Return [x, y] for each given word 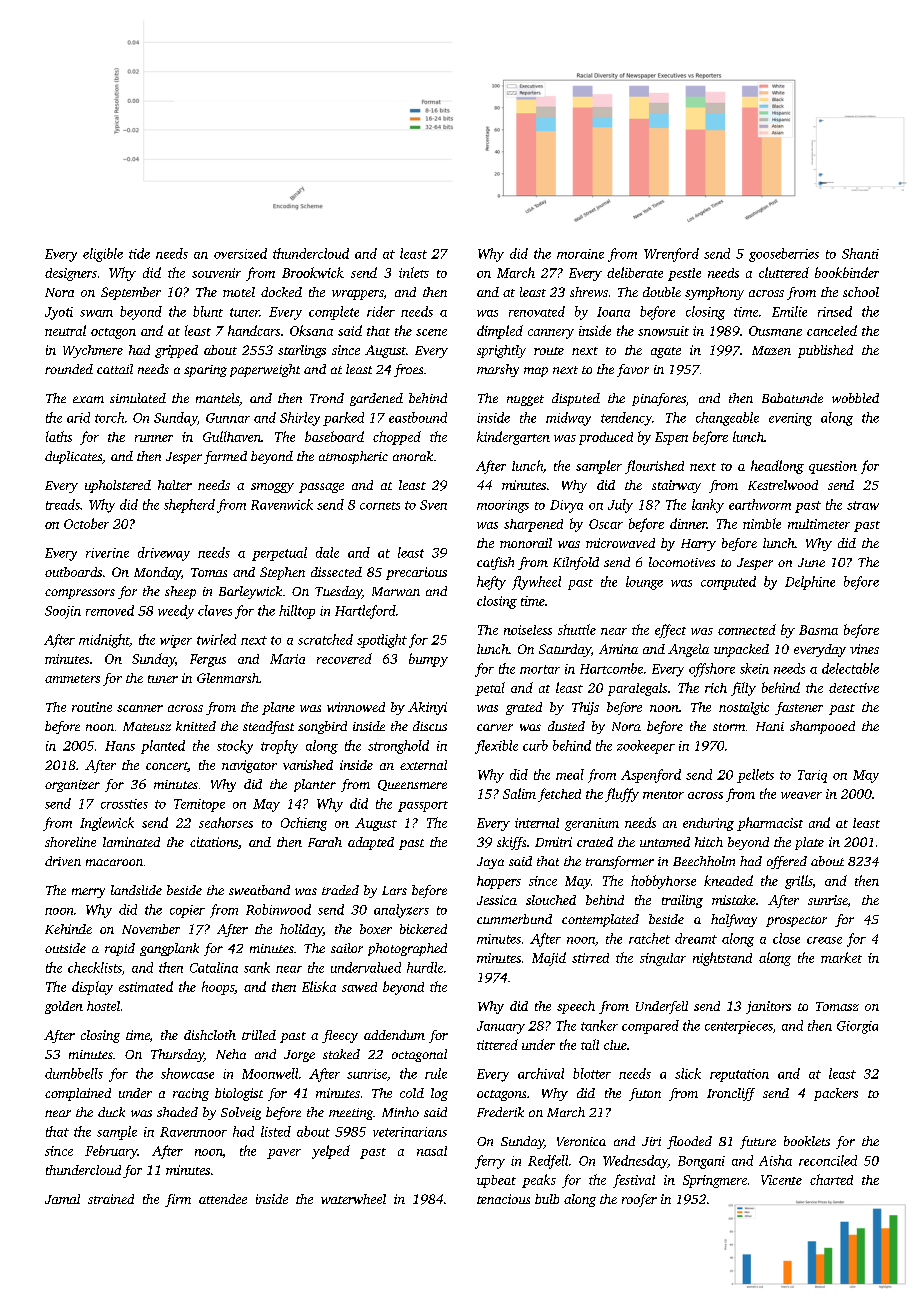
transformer [620, 862]
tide [139, 253]
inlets [414, 272]
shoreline [70, 842]
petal [490, 689]
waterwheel [353, 1199]
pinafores [659, 399]
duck [111, 1112]
